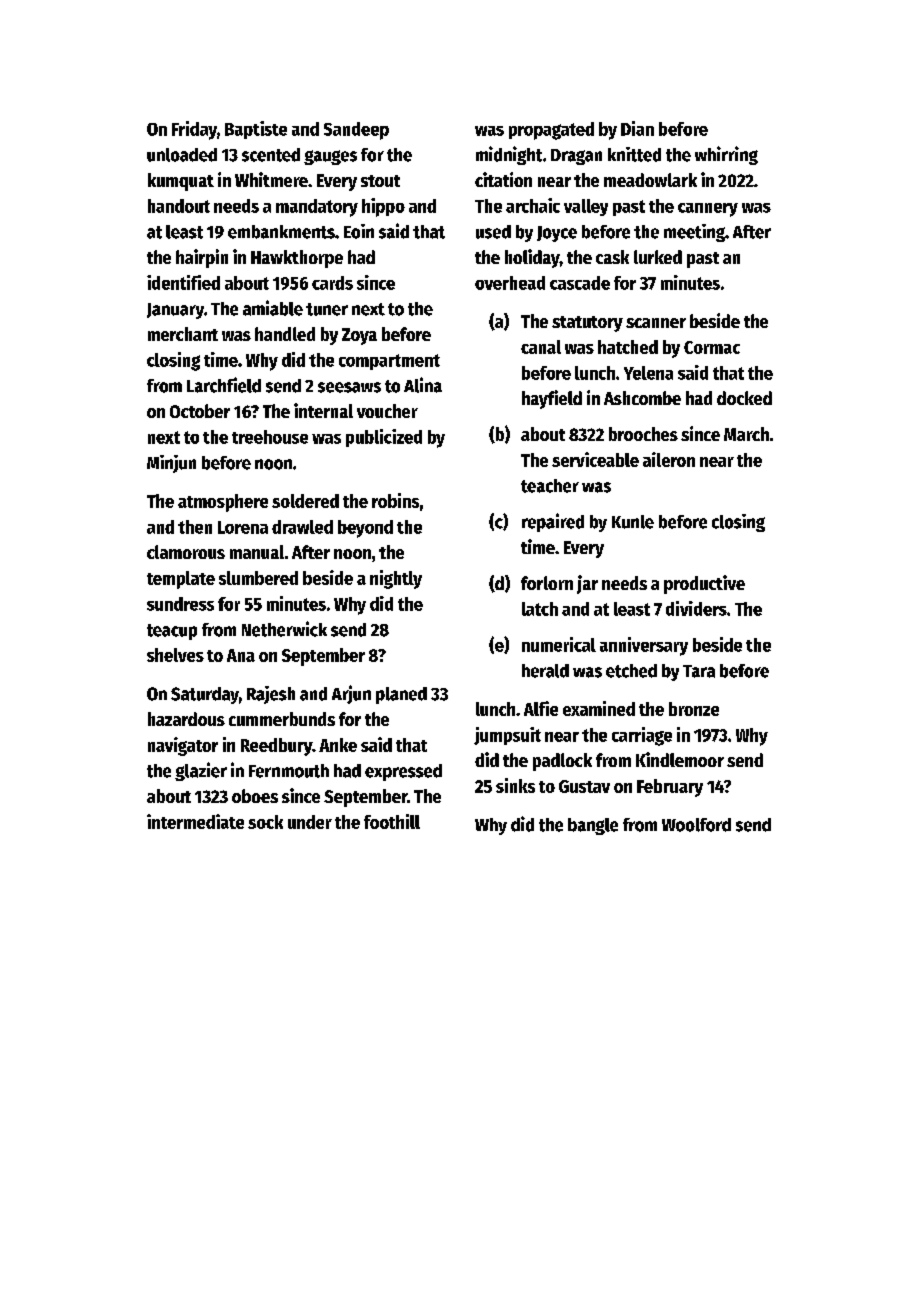  Describe the element at coordinates (271, 695) in the screenshot. I see `Rajesh` at that location.
